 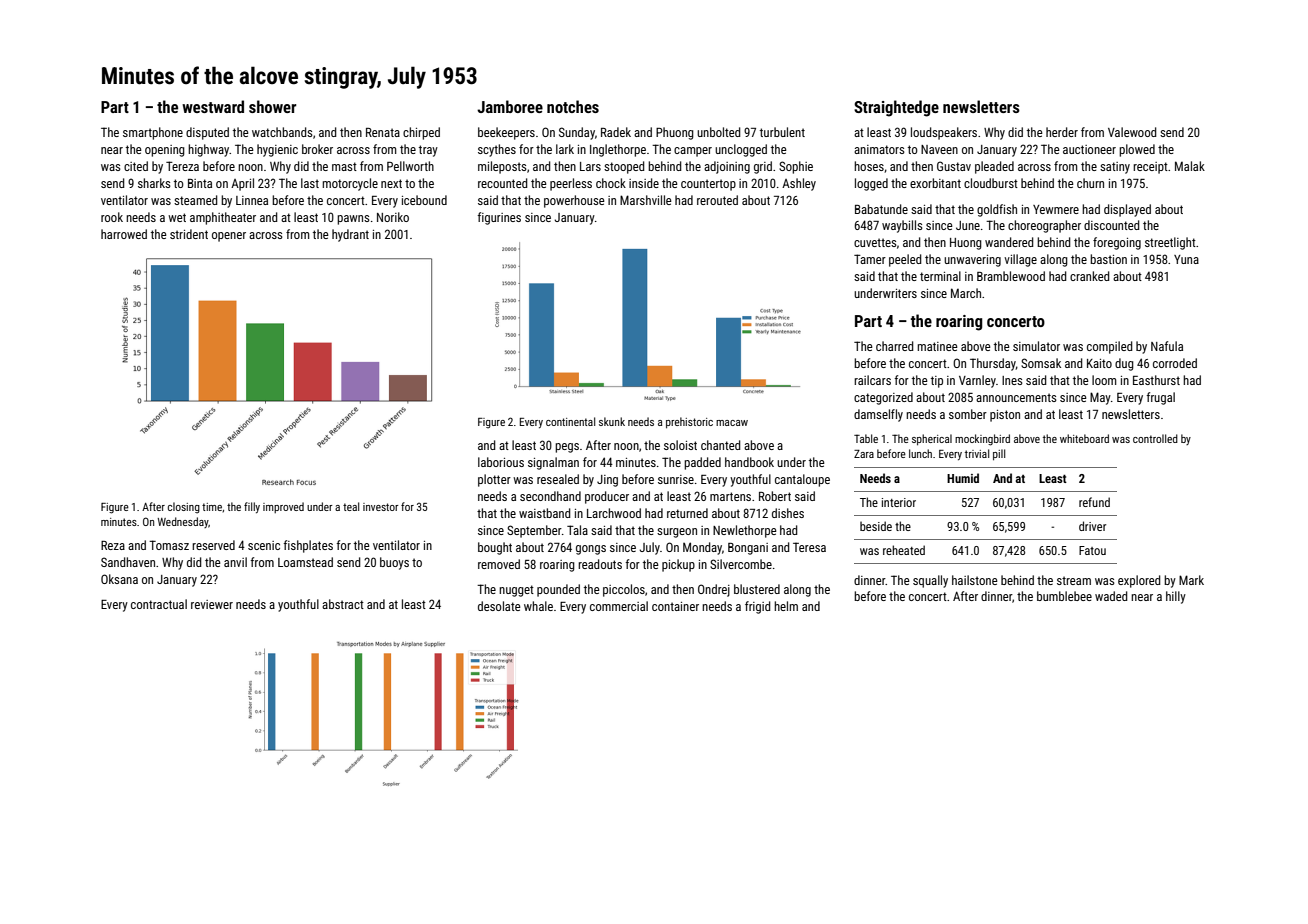 What do you see at coordinates (940, 276) in the screenshot?
I see `terminal` at bounding box center [940, 276].
